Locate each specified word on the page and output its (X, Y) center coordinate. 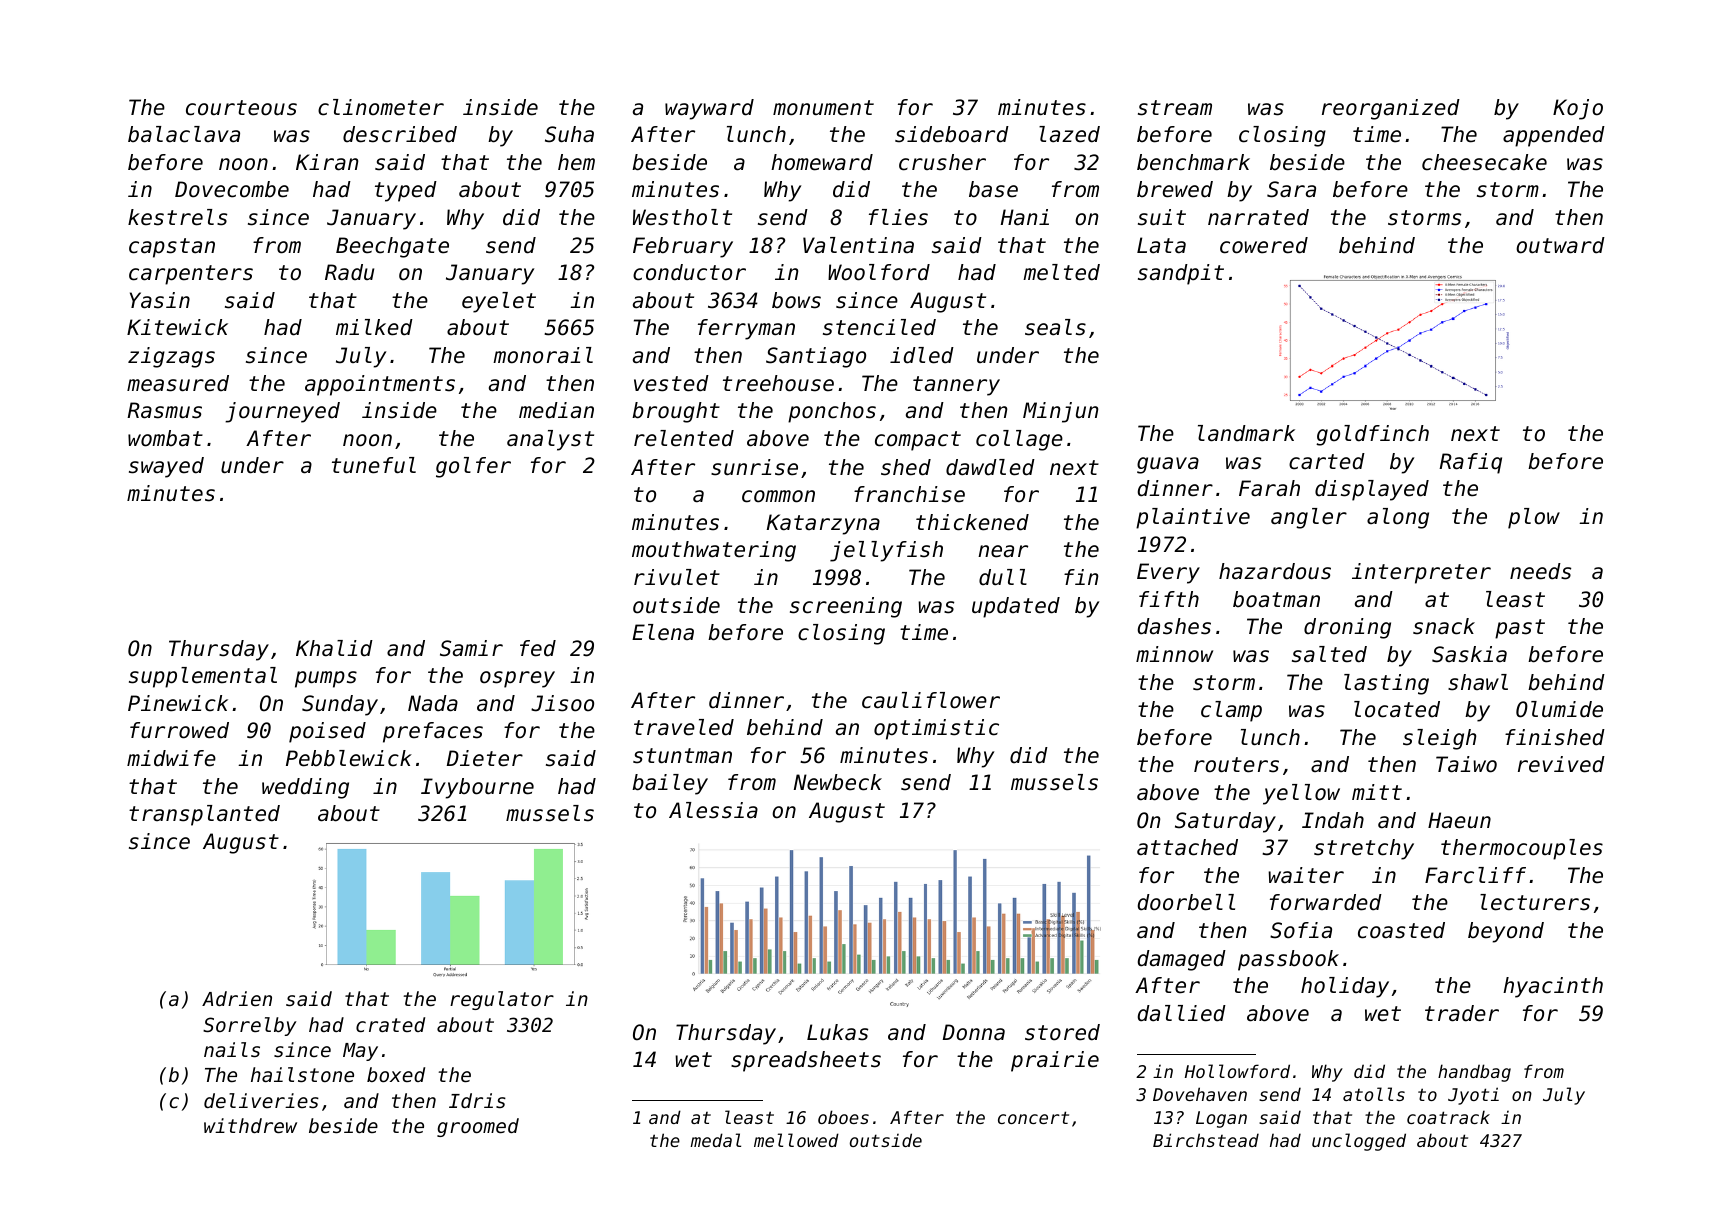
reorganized (1391, 109)
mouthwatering (714, 551)
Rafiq (1470, 463)
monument (823, 108)
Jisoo (562, 703)
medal (715, 1140)
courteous (241, 108)
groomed (478, 1127)
